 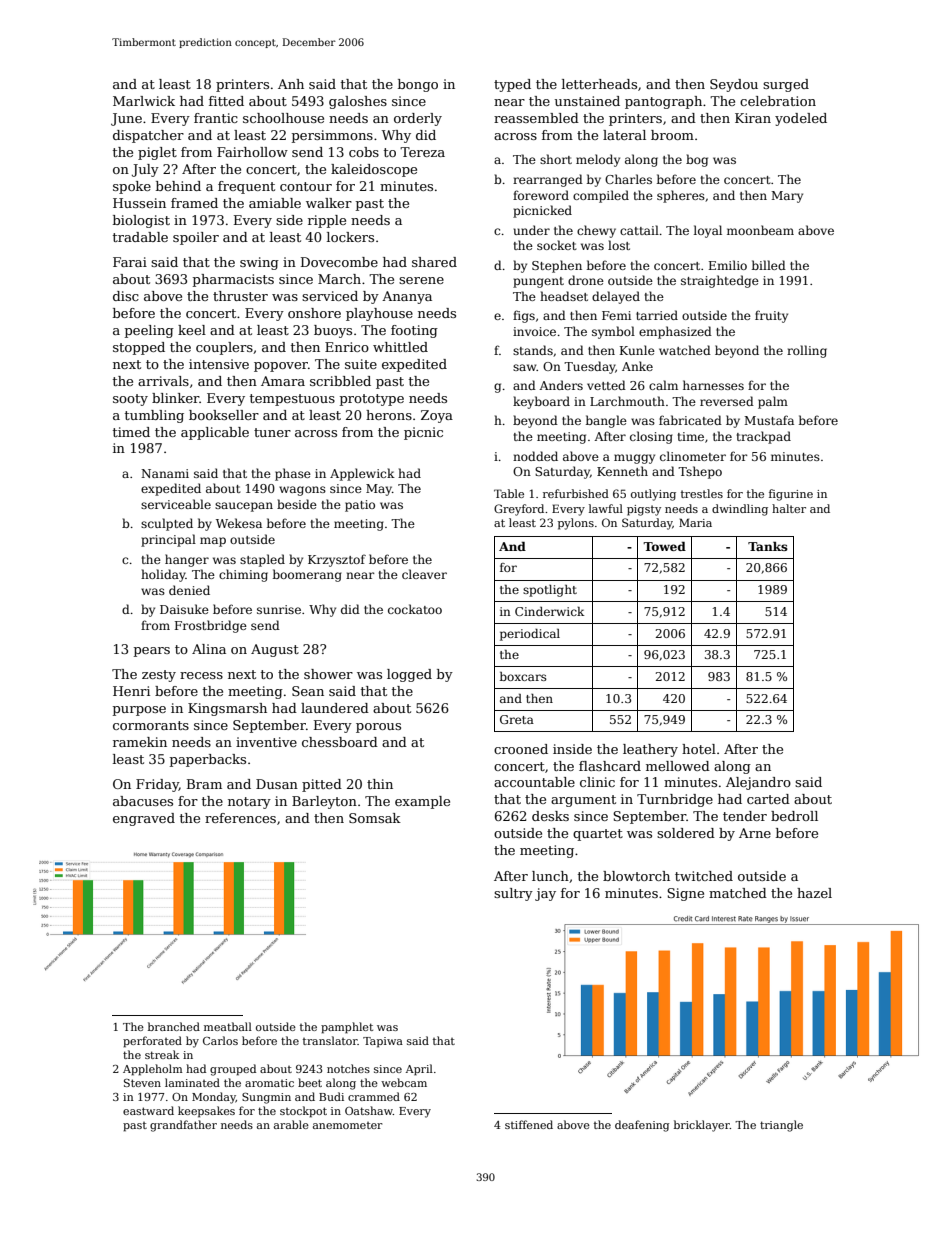 What do you see at coordinates (414, 331) in the screenshot?
I see `footing` at bounding box center [414, 331].
